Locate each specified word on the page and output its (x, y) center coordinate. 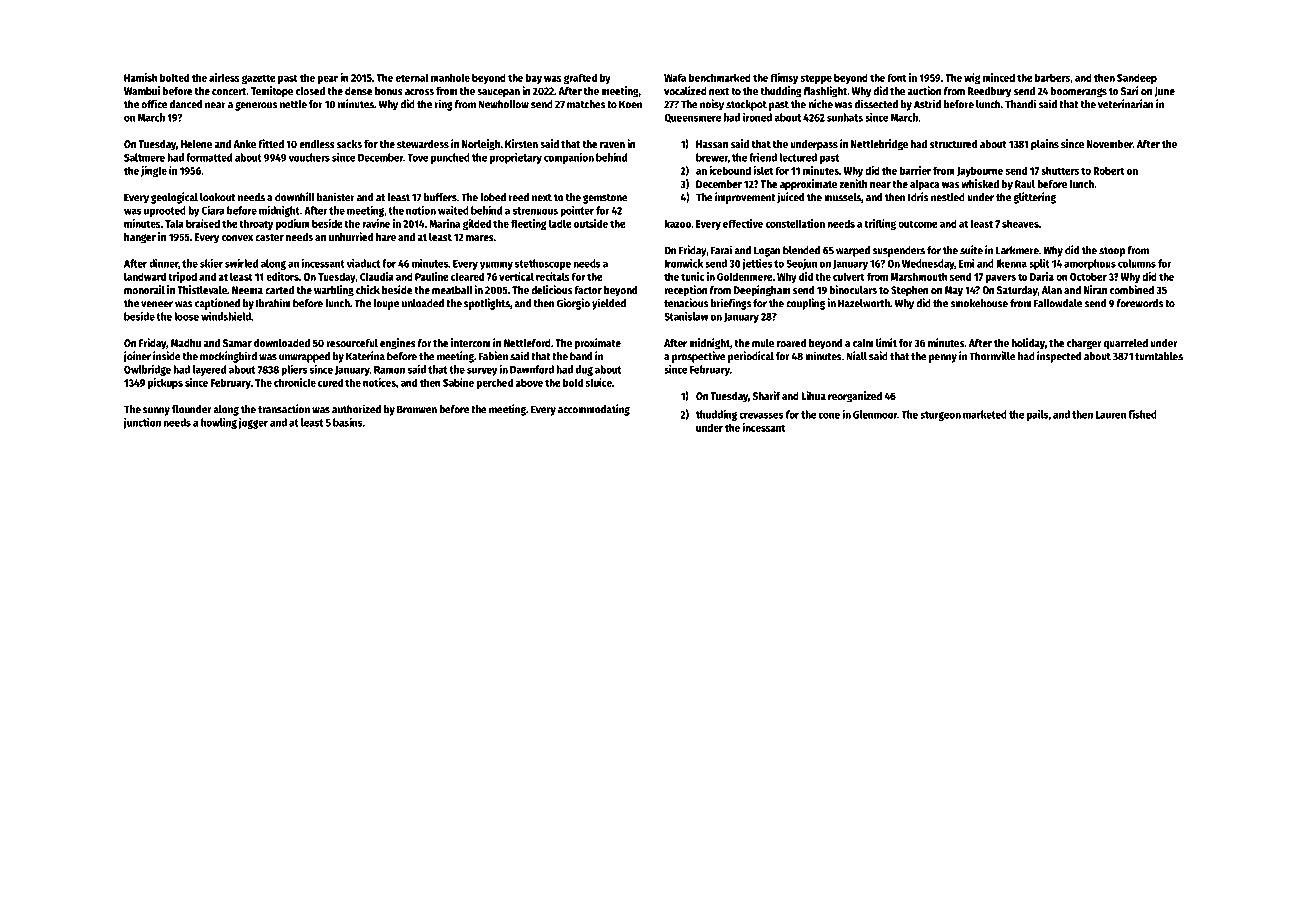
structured (953, 144)
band (581, 356)
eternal (412, 77)
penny (943, 358)
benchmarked (720, 77)
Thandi (1020, 104)
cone (829, 415)
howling (219, 423)
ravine (376, 223)
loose (186, 316)
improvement (745, 198)
